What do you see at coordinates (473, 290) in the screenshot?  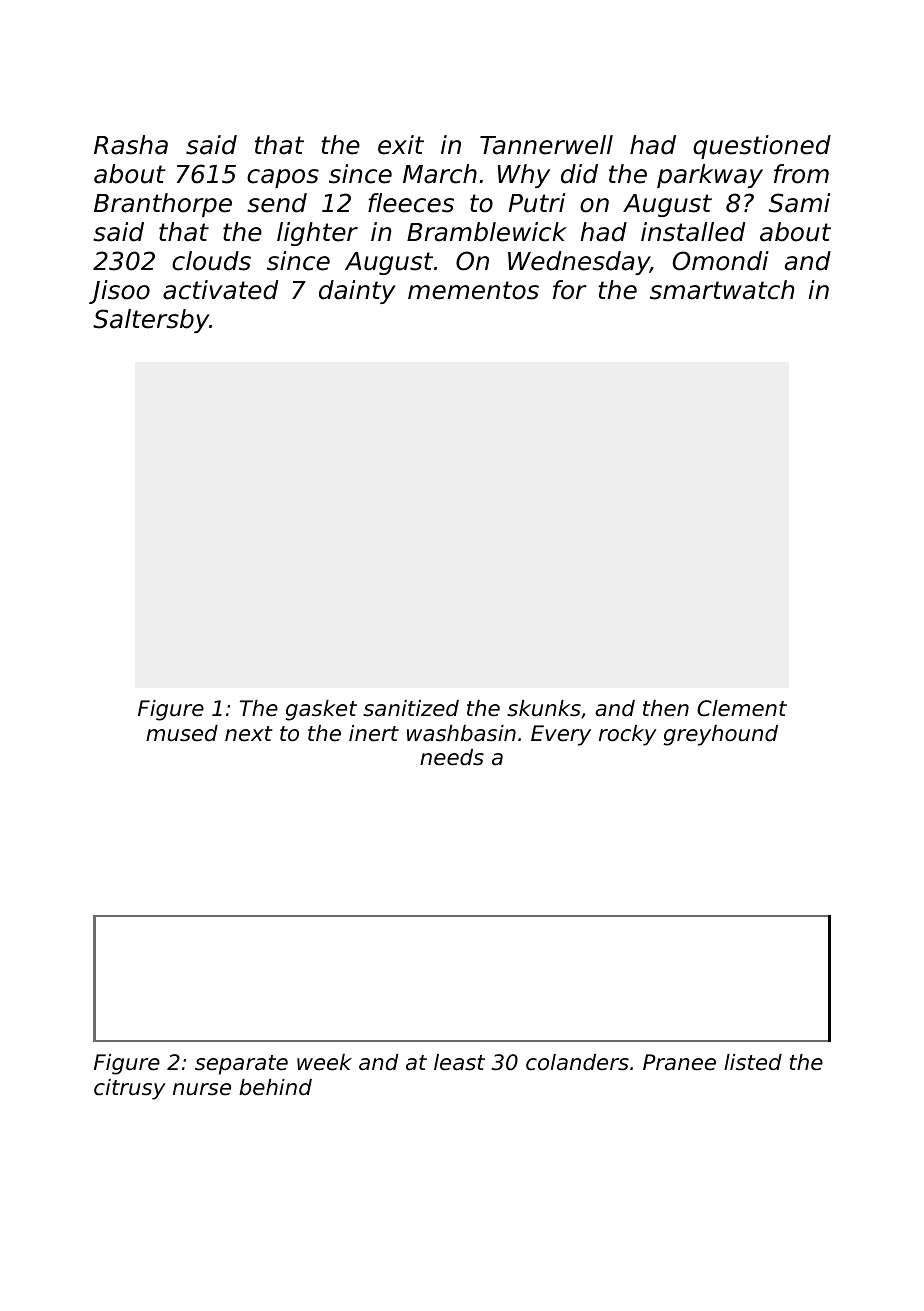 I see `mementos` at bounding box center [473, 290].
